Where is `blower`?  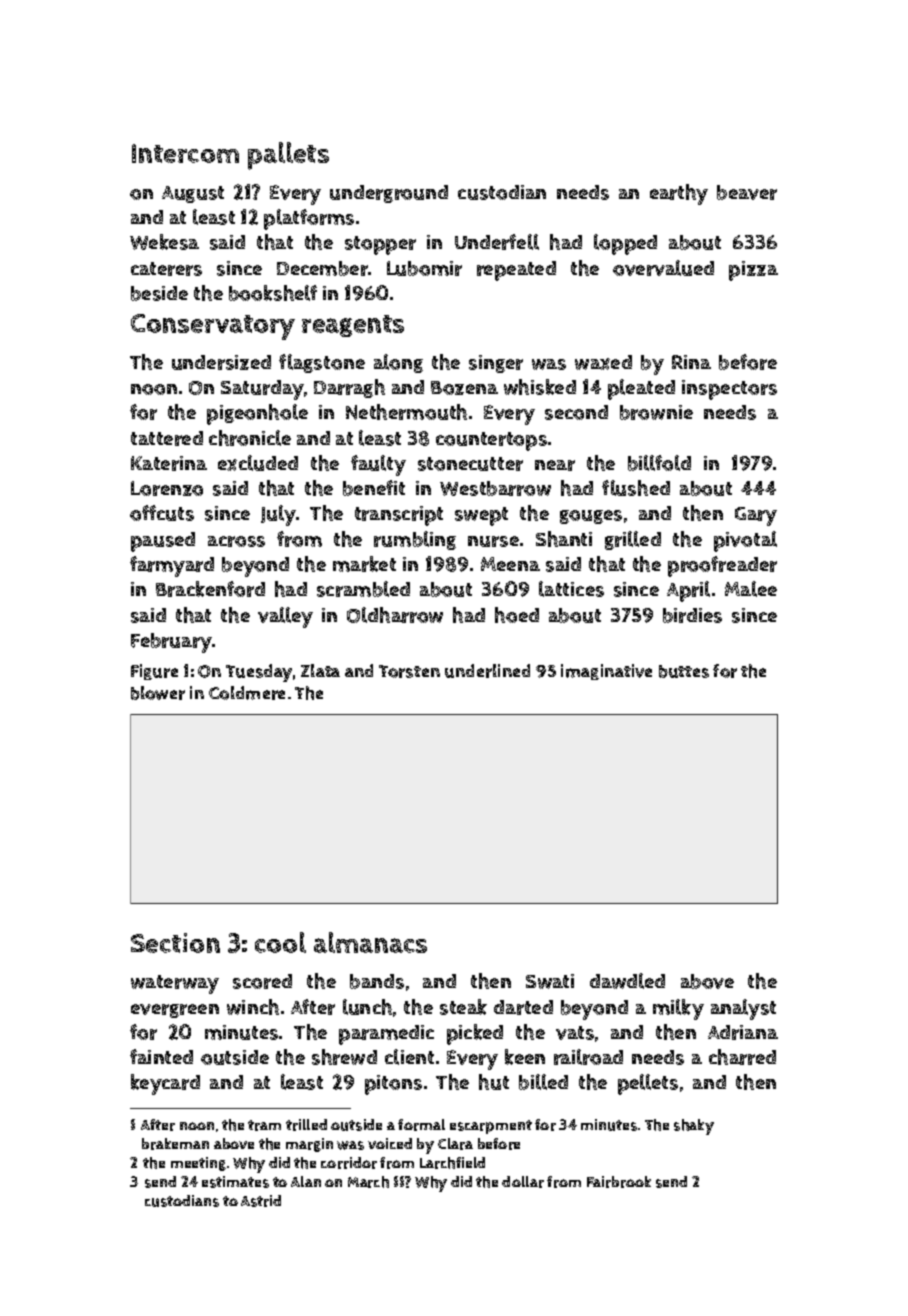 blower is located at coordinates (158, 693).
